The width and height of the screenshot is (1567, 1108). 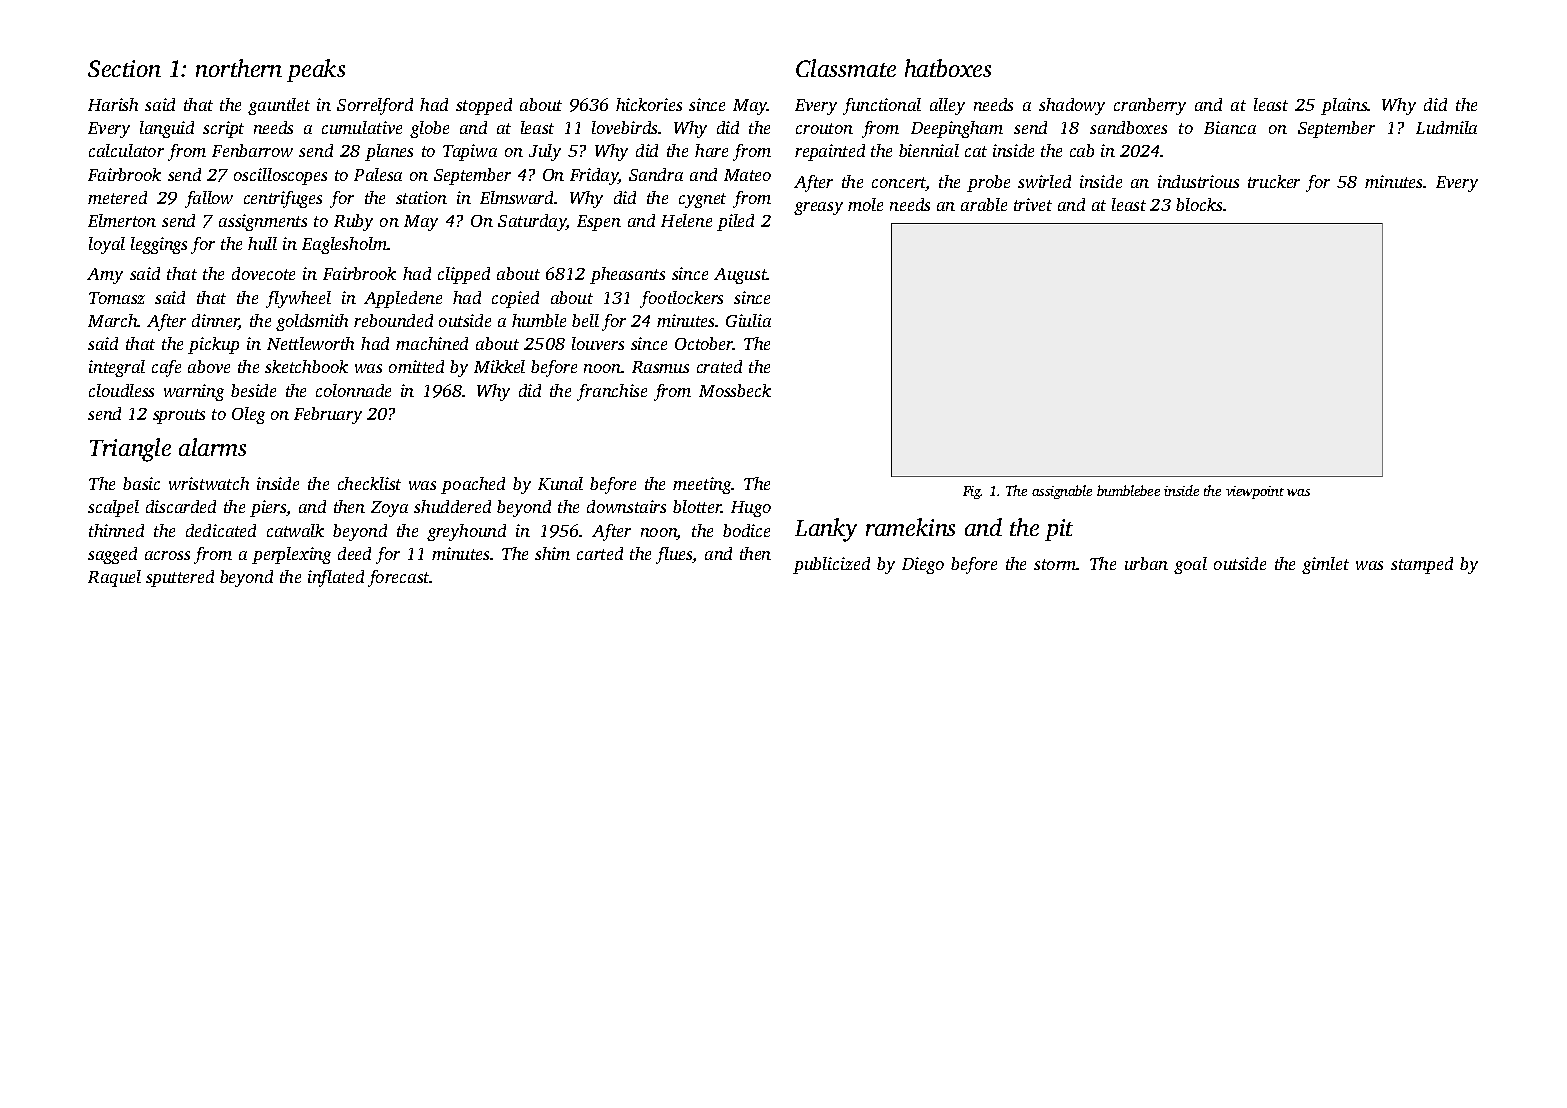 I want to click on peaks, so click(x=316, y=70).
